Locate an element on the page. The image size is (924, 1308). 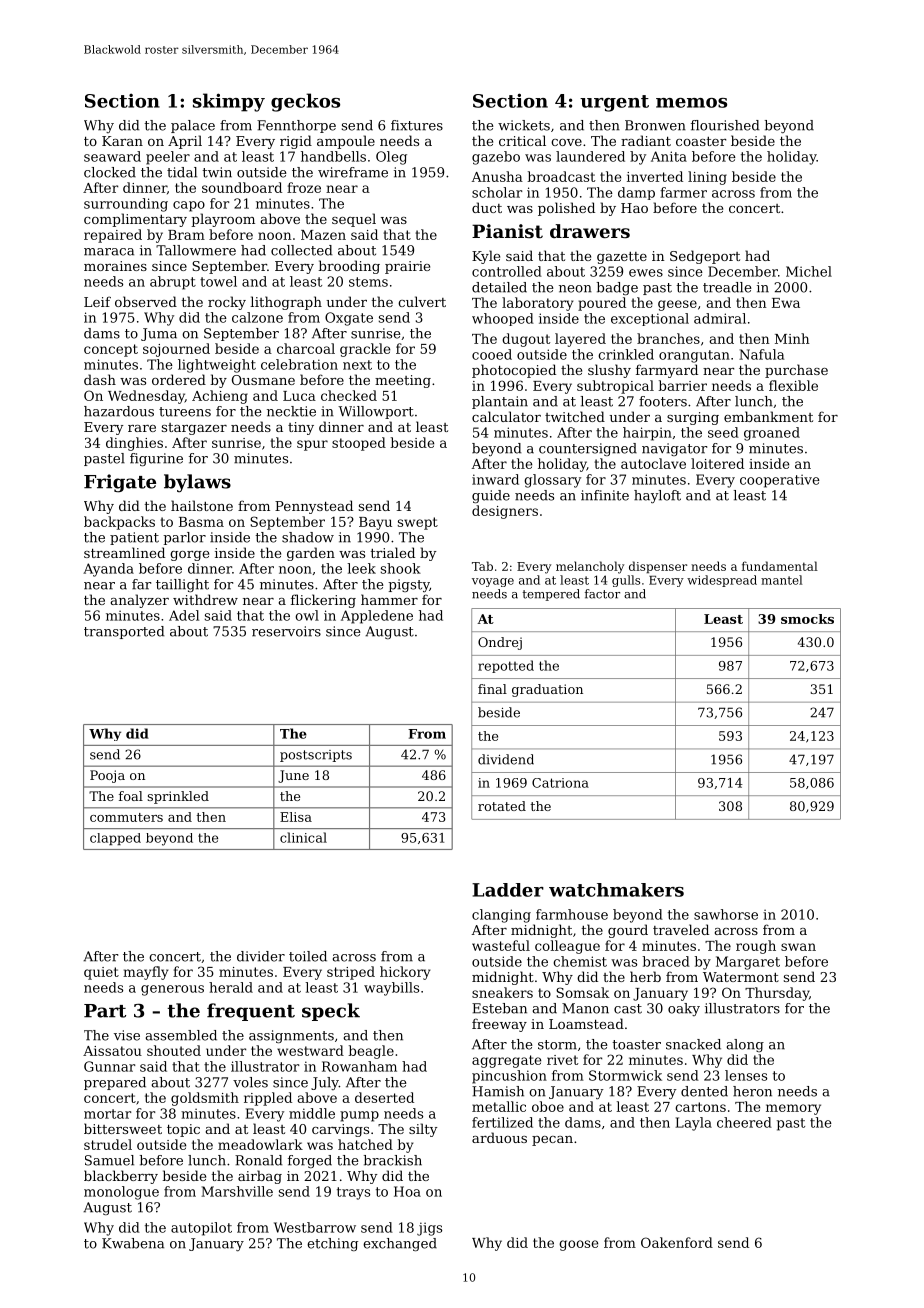
meadowlark is located at coordinates (260, 1144).
